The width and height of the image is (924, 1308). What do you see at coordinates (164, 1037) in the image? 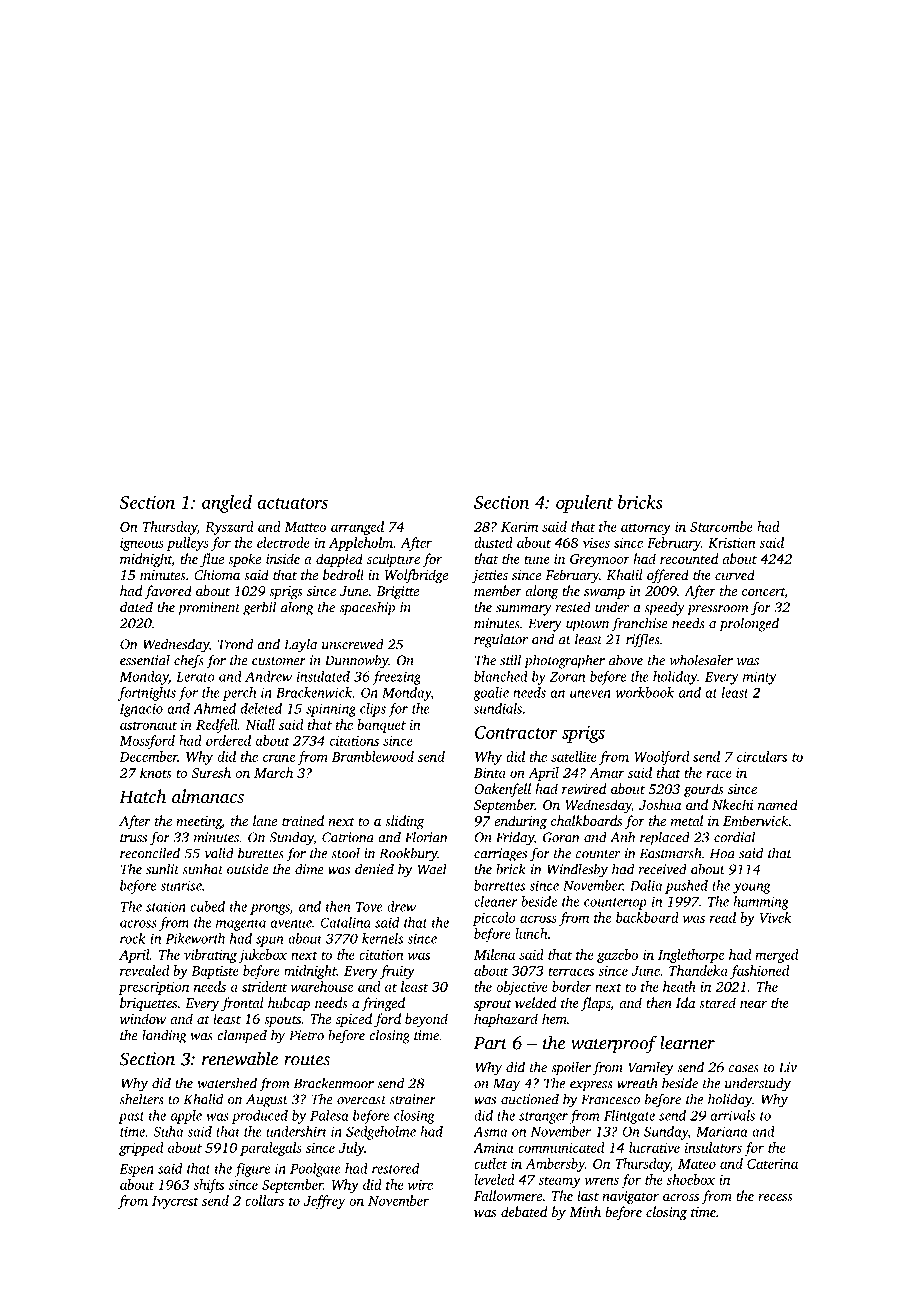
I see `landing` at bounding box center [164, 1037].
